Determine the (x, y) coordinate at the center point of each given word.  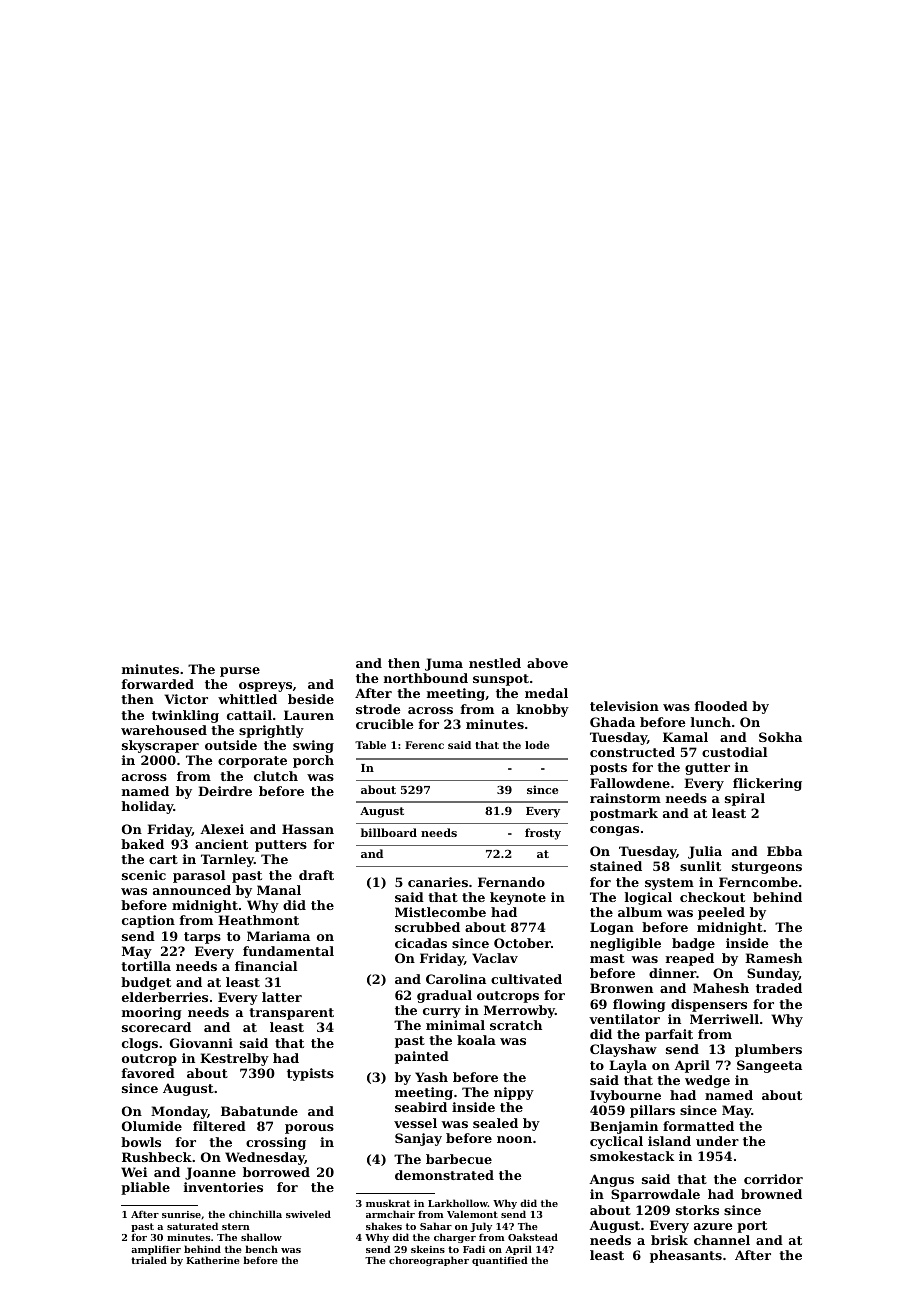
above (547, 663)
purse (240, 672)
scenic (144, 875)
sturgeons (767, 868)
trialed (149, 1260)
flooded (721, 706)
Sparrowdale (655, 1195)
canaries (438, 882)
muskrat (388, 1203)
